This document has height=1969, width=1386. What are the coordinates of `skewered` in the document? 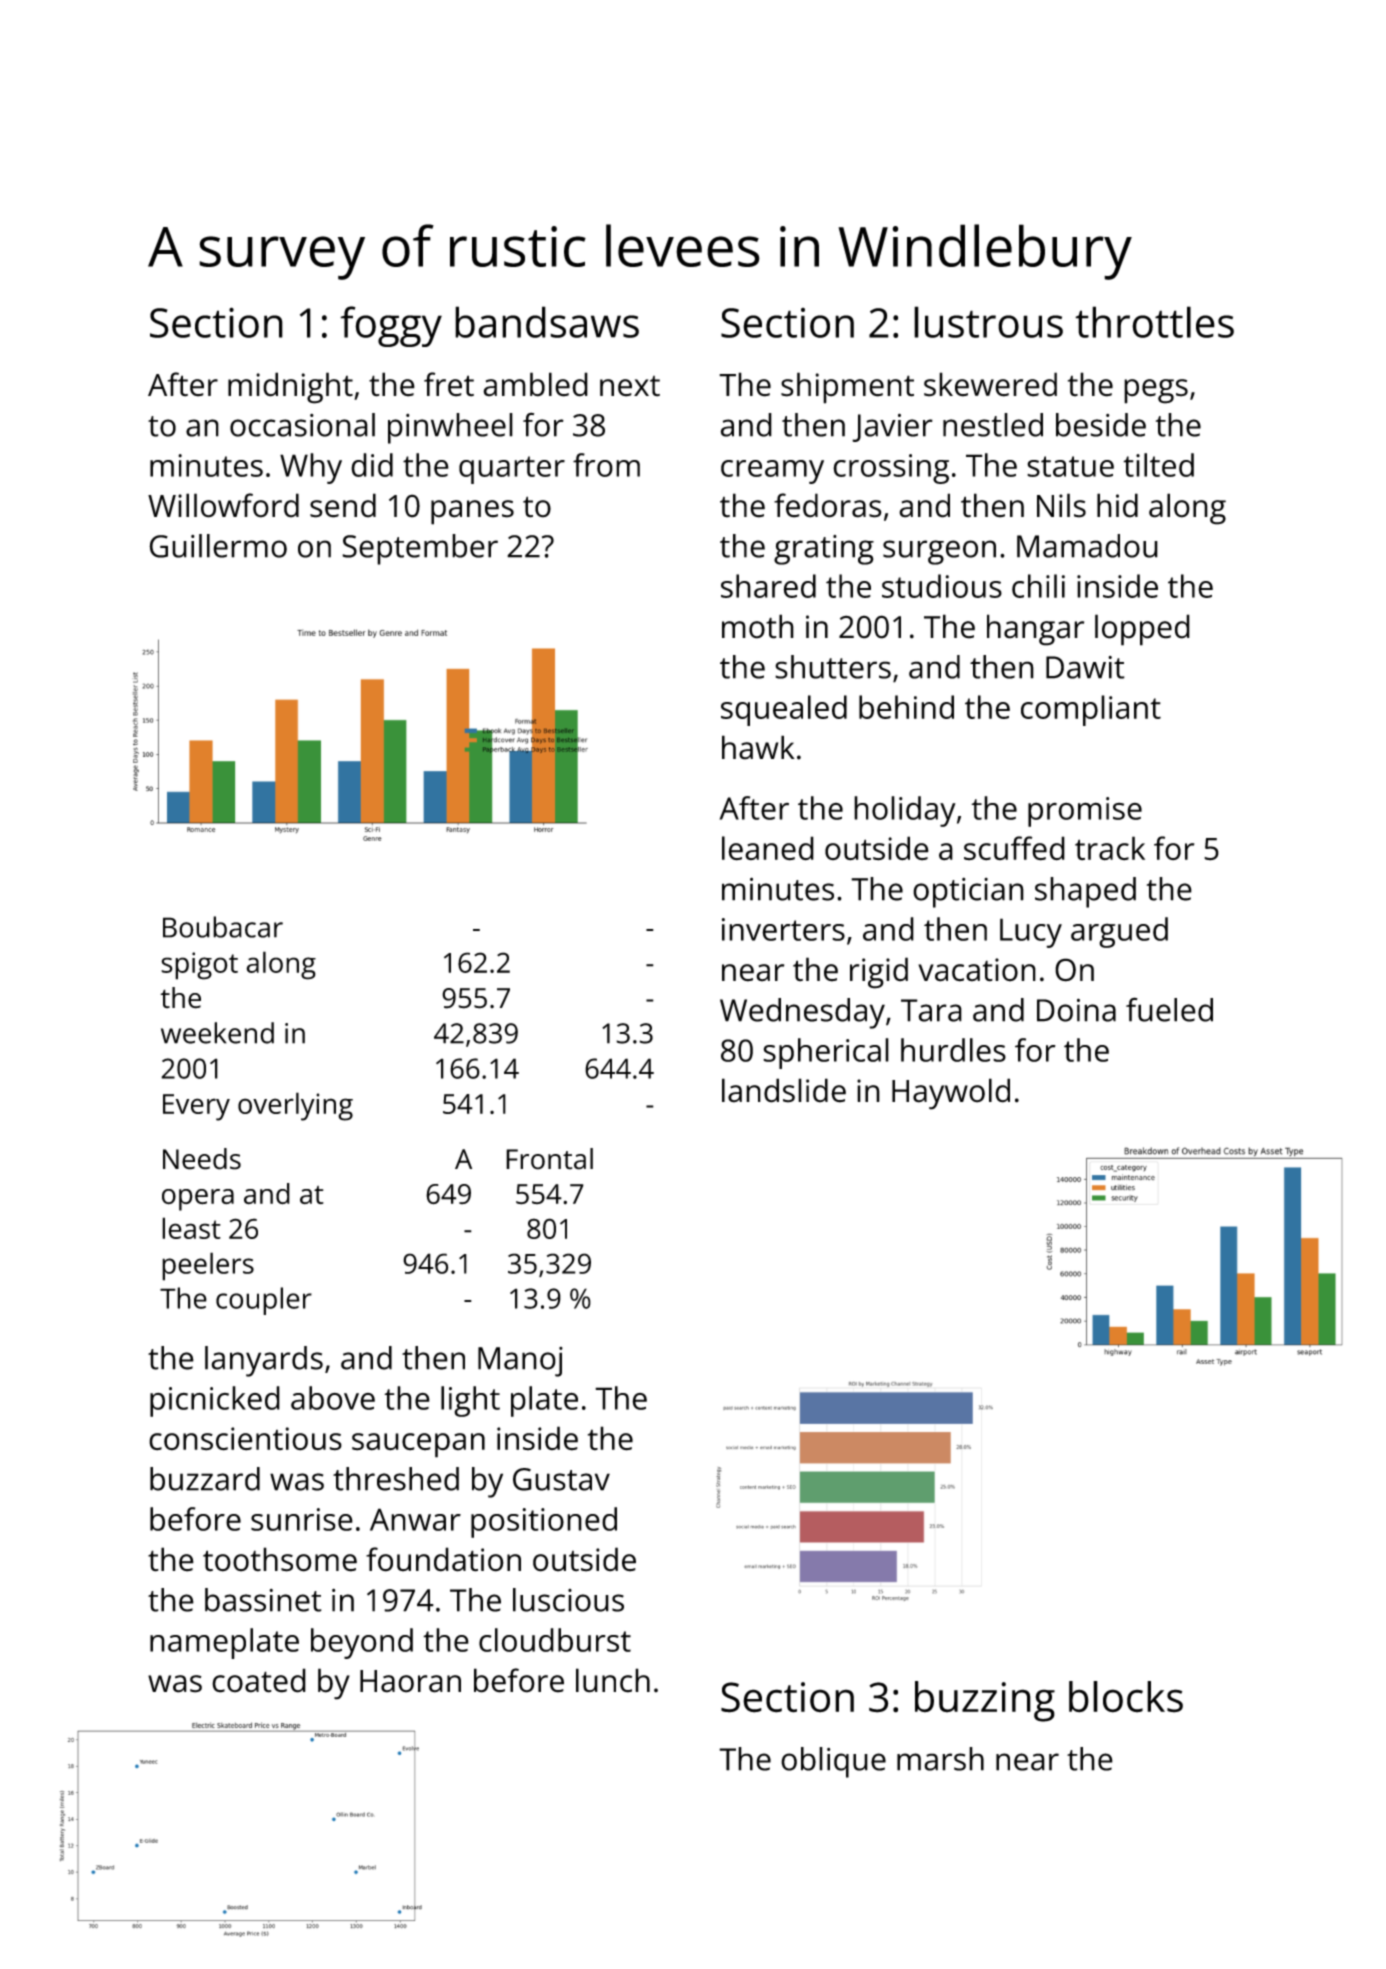 It's located at (990, 384).
